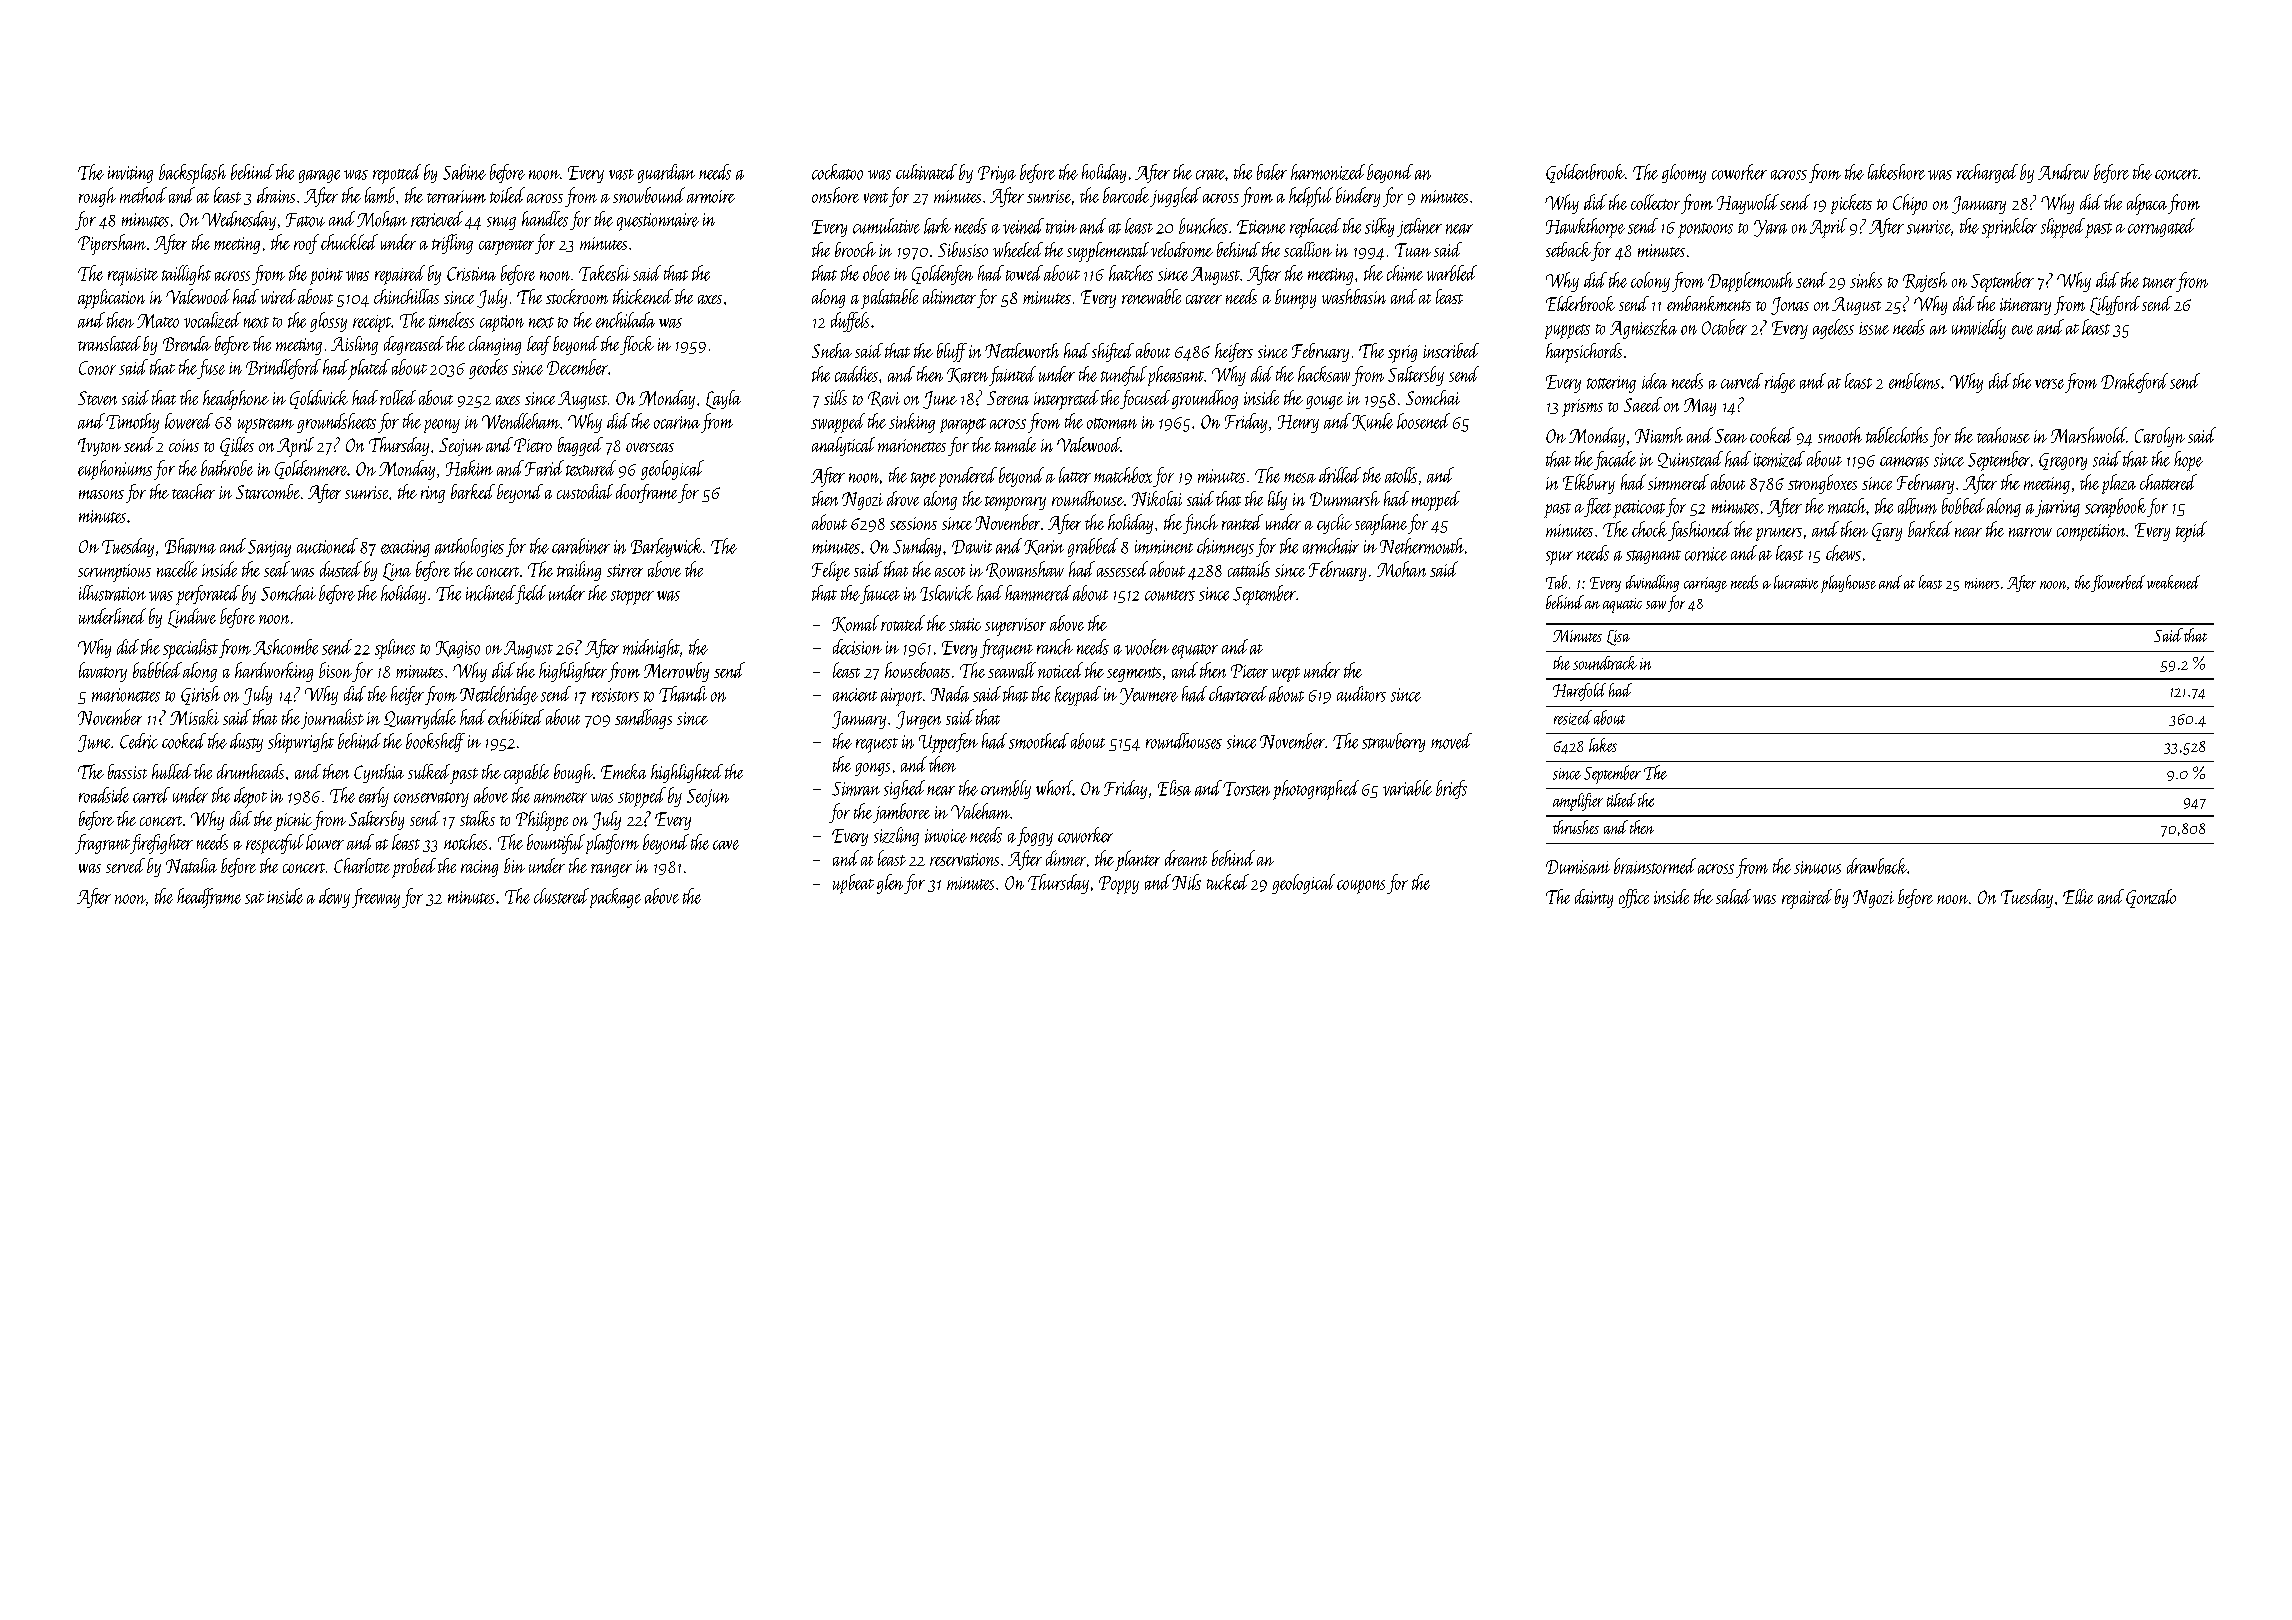 This screenshot has height=1620, width=2292. What do you see at coordinates (362, 865) in the screenshot?
I see `Charlotte` at bounding box center [362, 865].
